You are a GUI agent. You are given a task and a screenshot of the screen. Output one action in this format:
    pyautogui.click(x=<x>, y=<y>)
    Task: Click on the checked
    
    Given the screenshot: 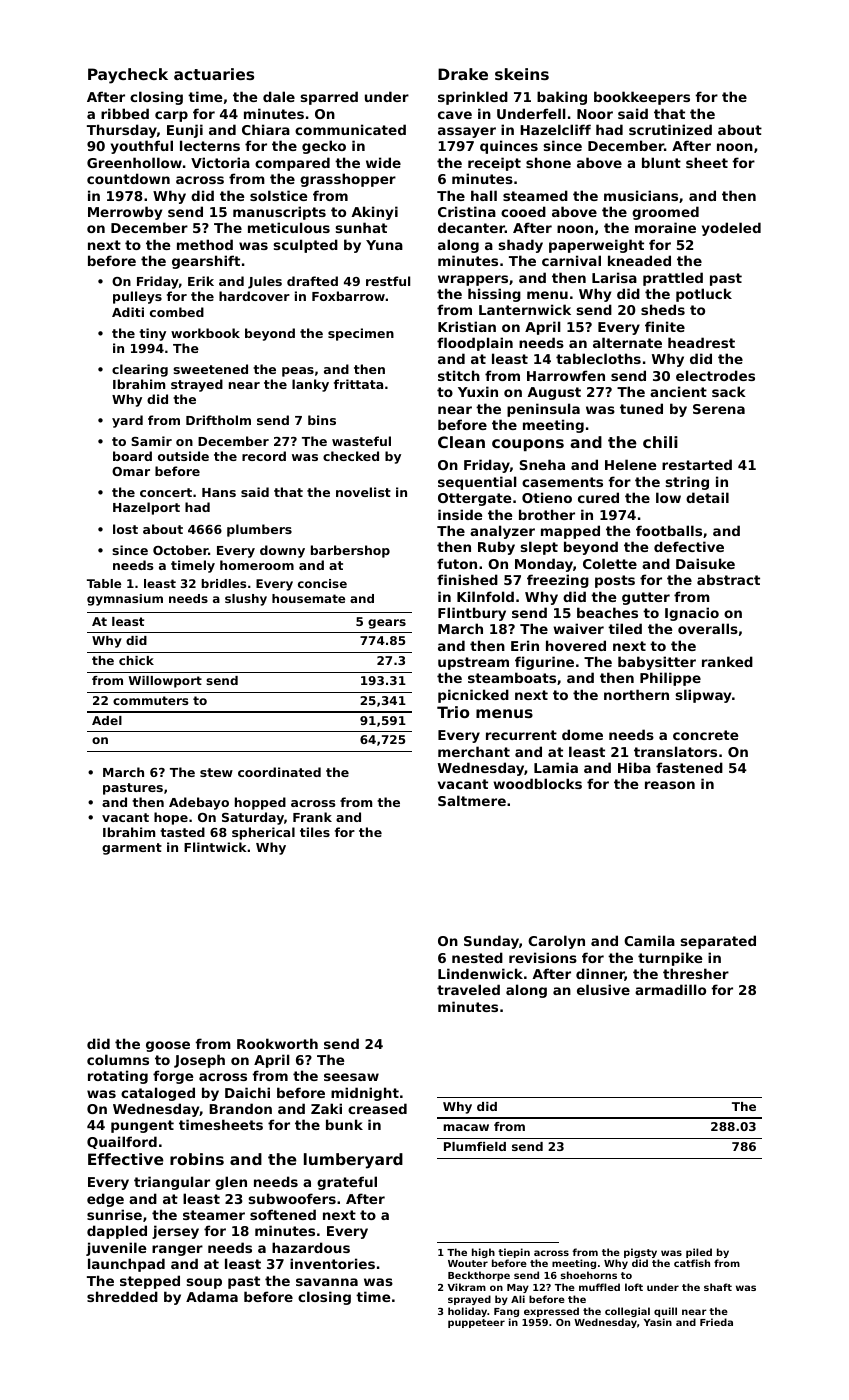 What is the action you would take?
    pyautogui.click(x=351, y=456)
